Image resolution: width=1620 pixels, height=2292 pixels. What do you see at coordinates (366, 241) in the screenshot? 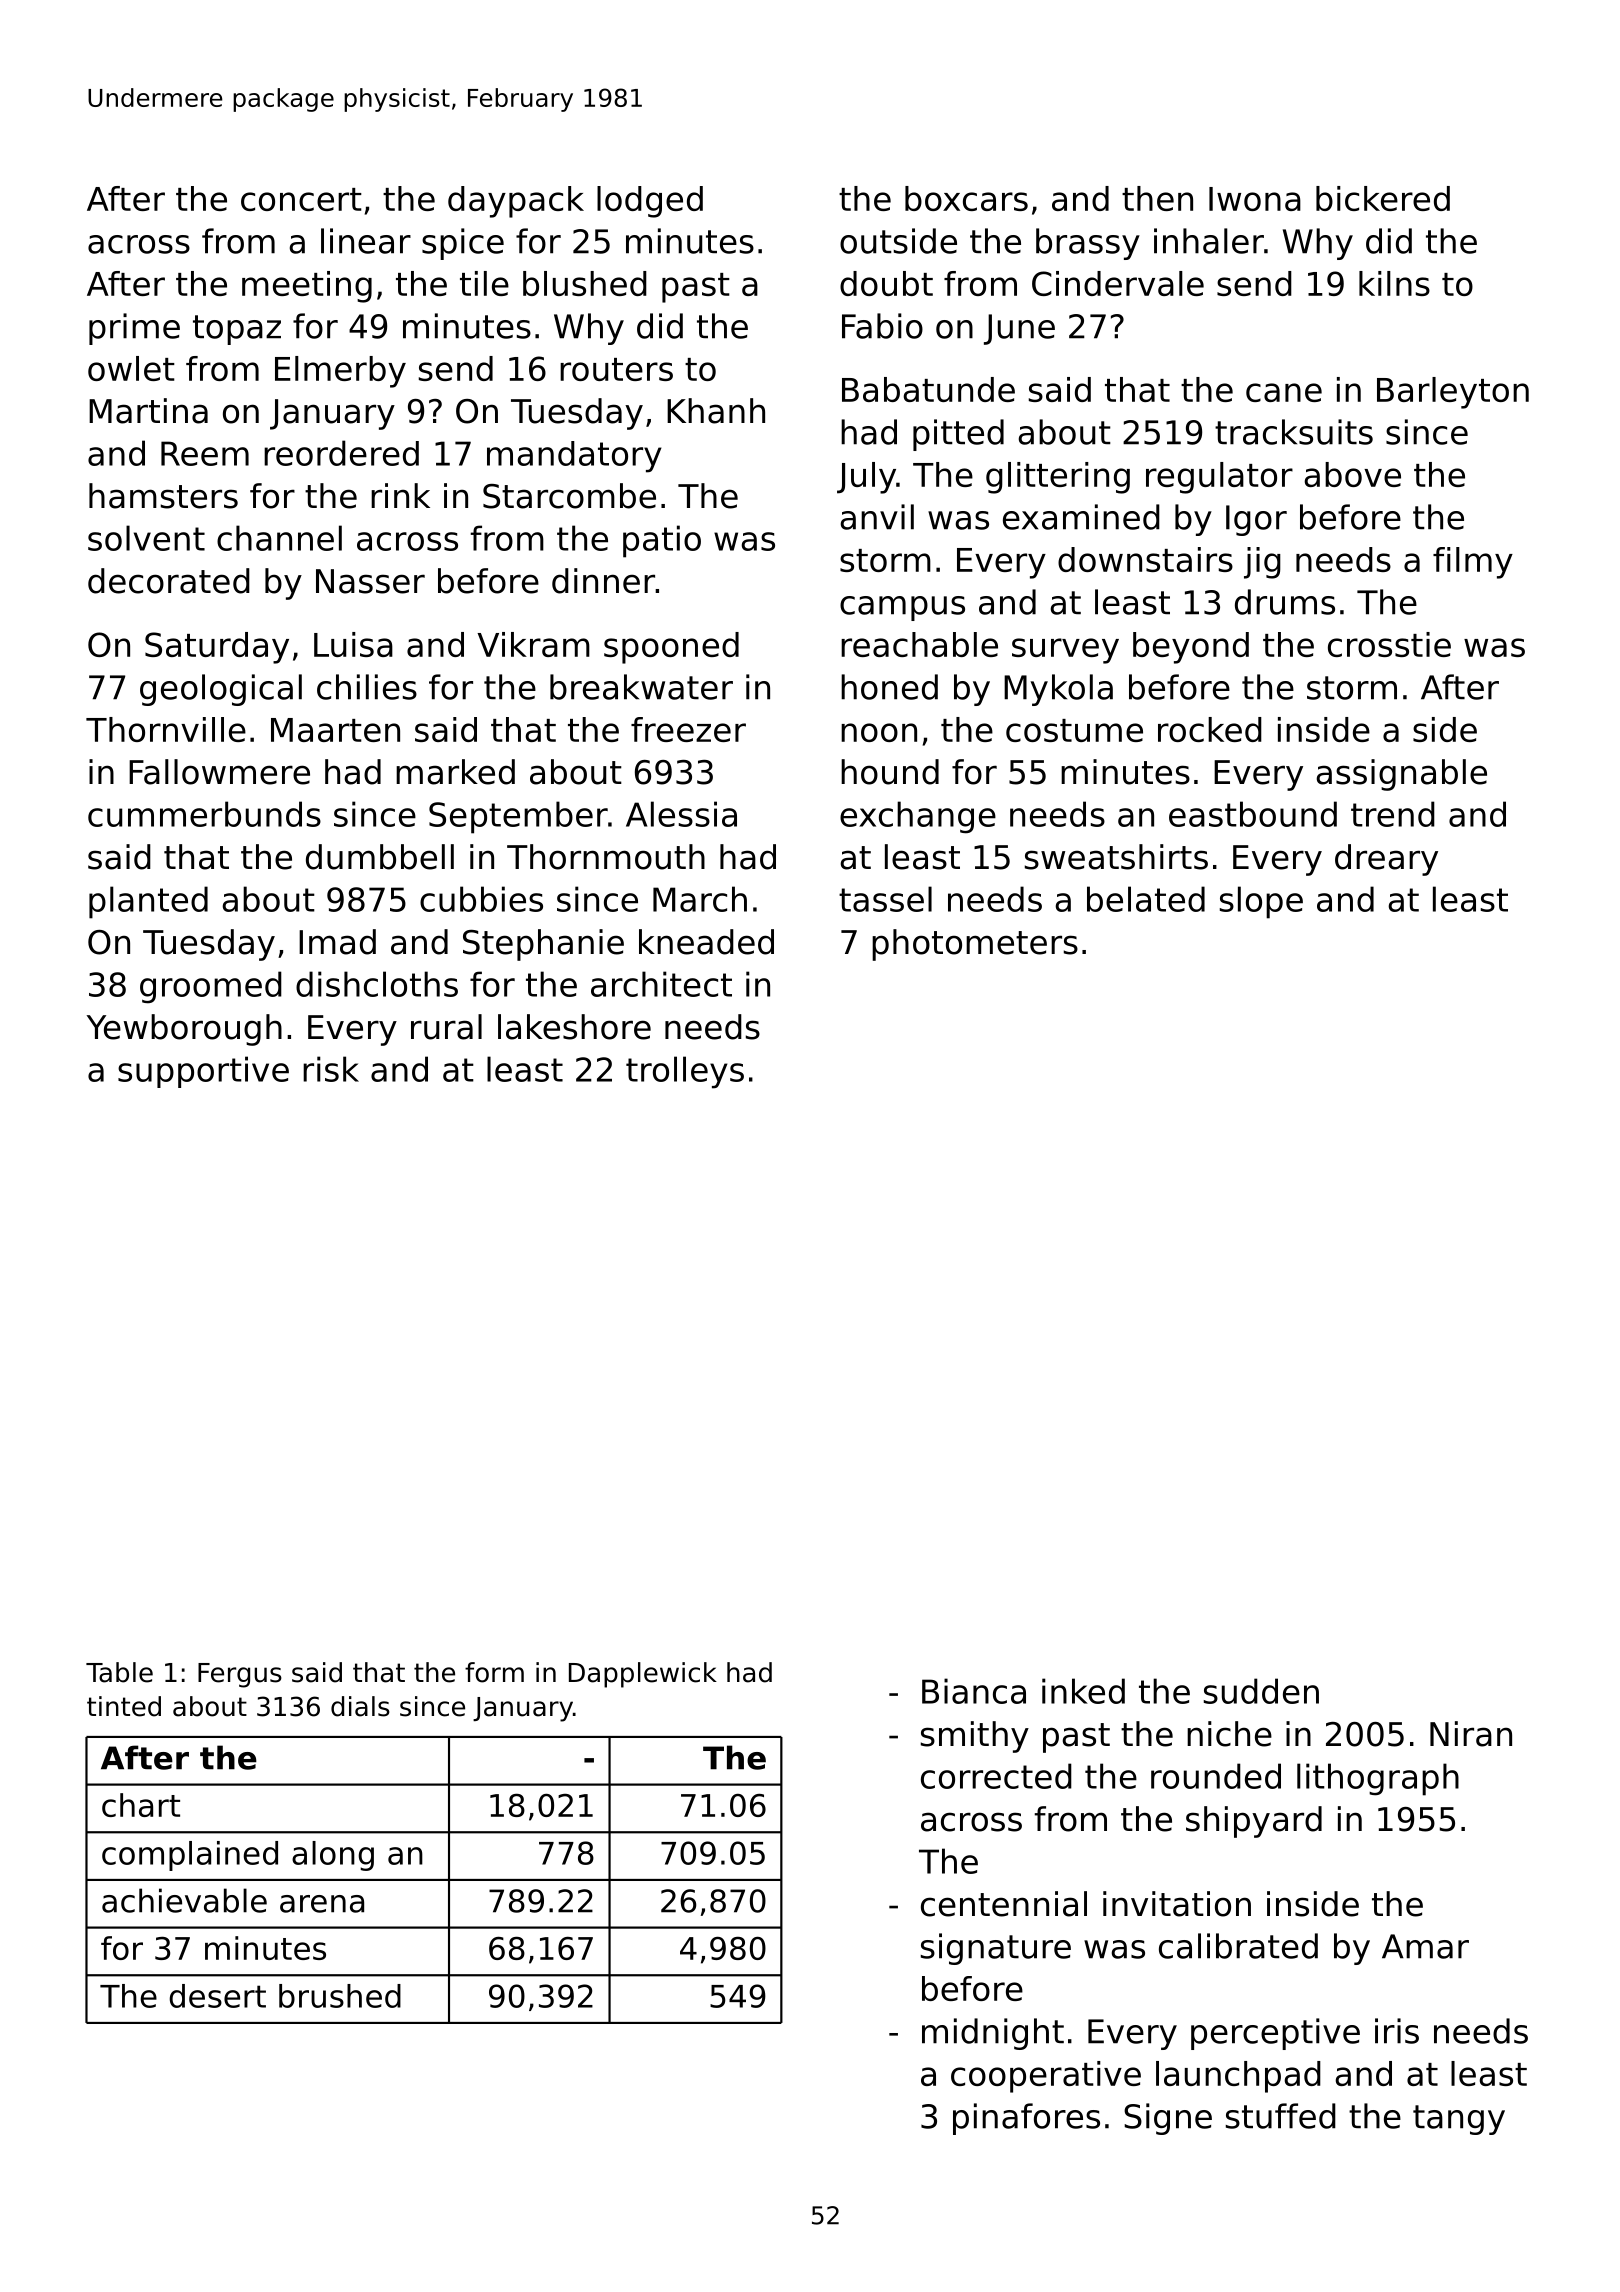
I see `linear` at bounding box center [366, 241].
